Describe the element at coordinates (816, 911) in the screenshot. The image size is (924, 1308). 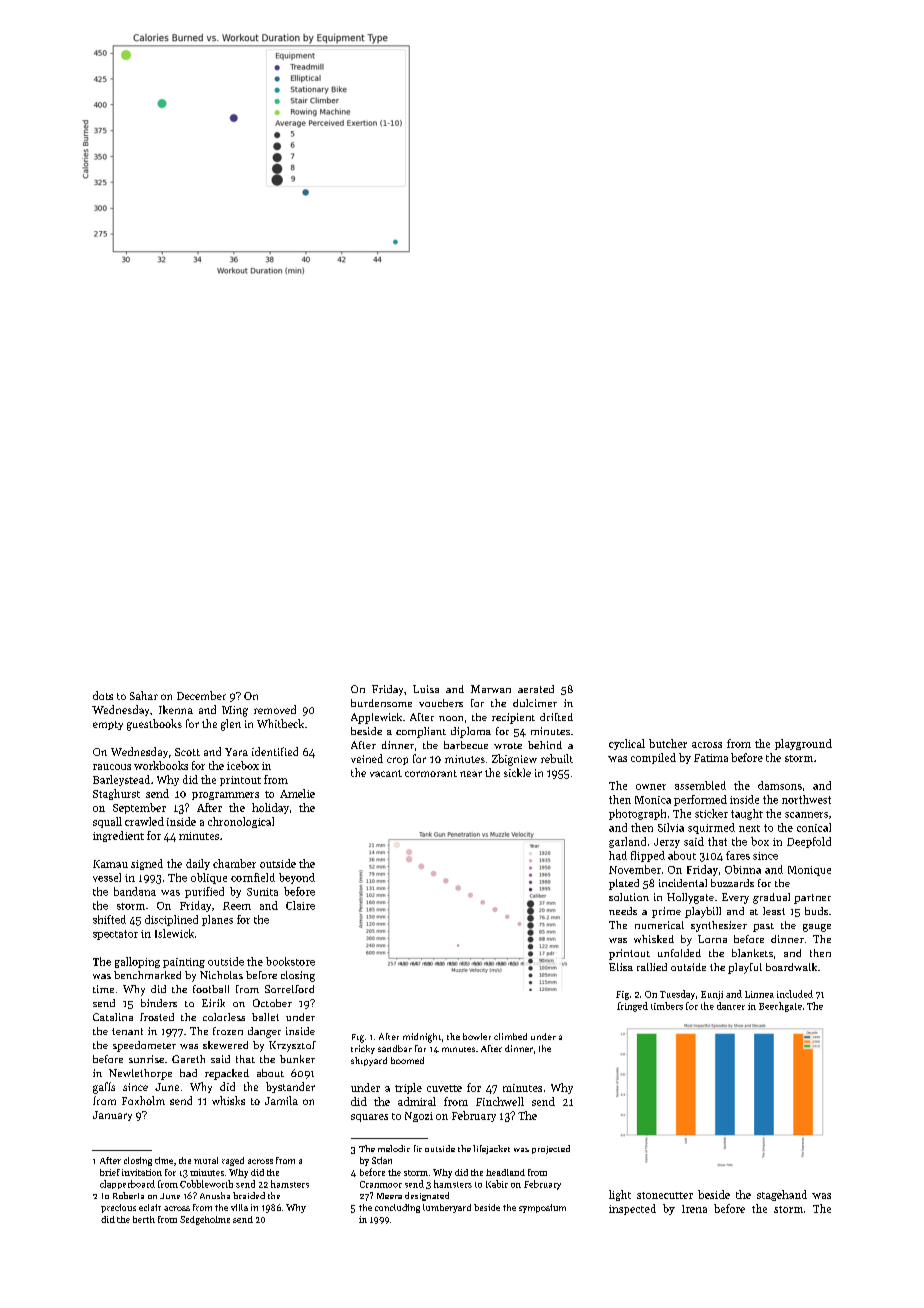
I see `buds` at that location.
